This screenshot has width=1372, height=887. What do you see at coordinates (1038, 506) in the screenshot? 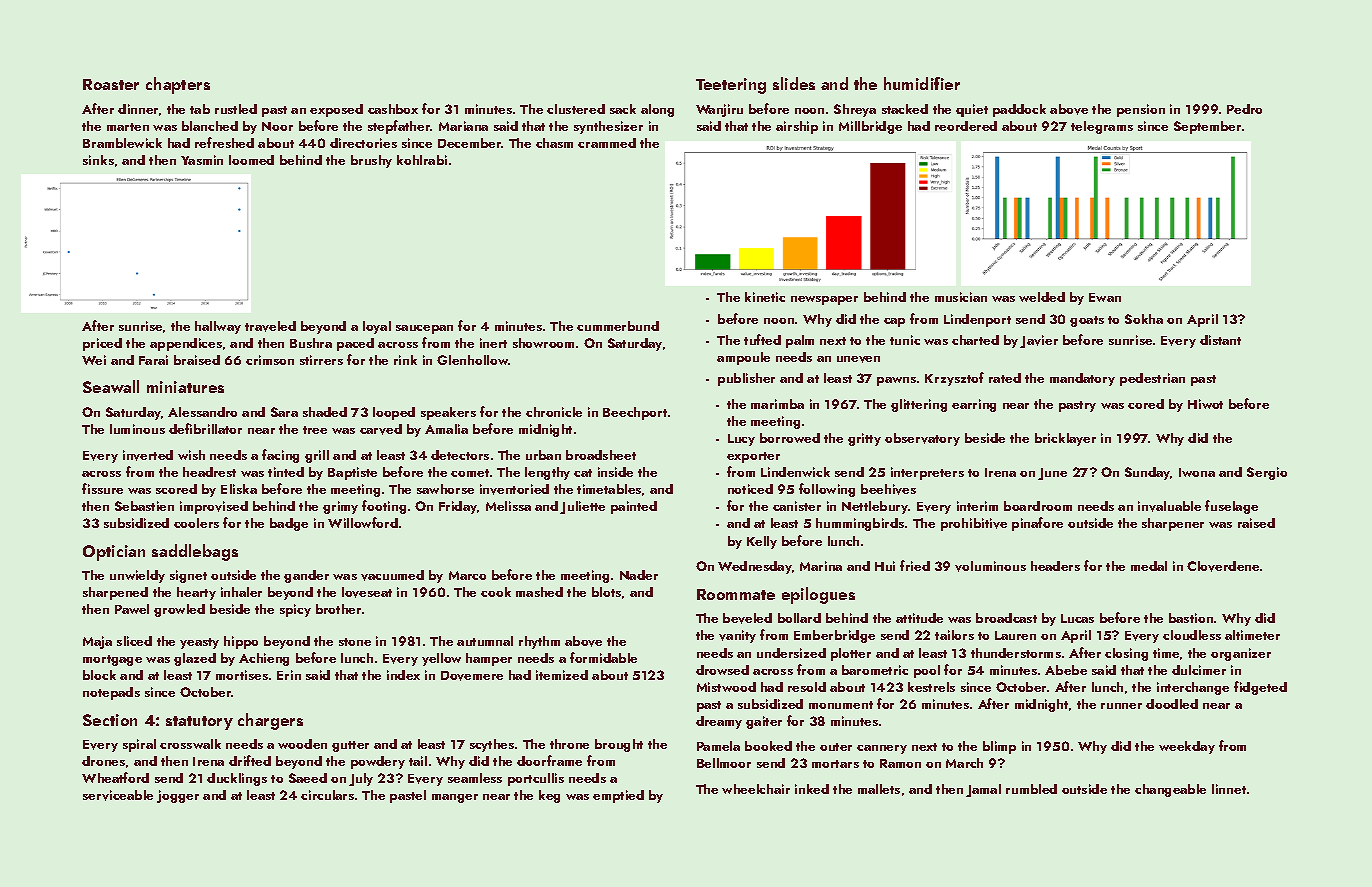
I see `boardroom` at bounding box center [1038, 506].
